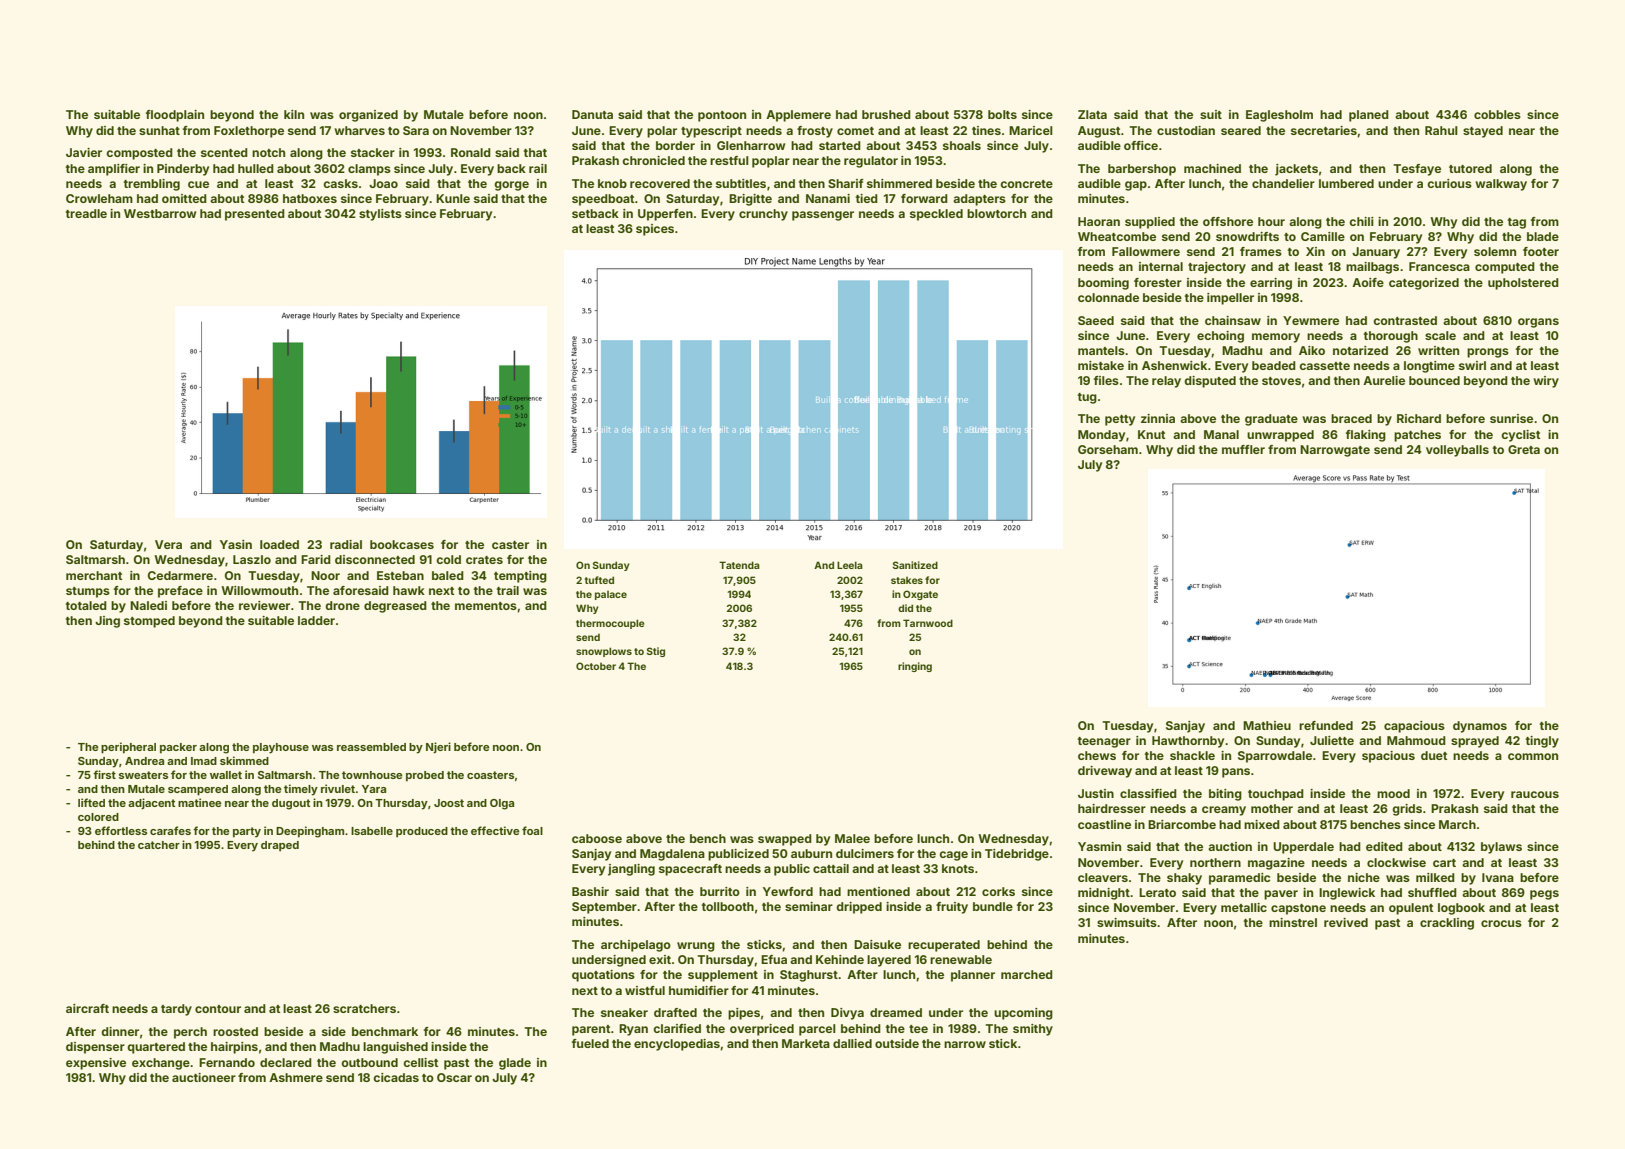  I want to click on exchange, so click(161, 1064).
